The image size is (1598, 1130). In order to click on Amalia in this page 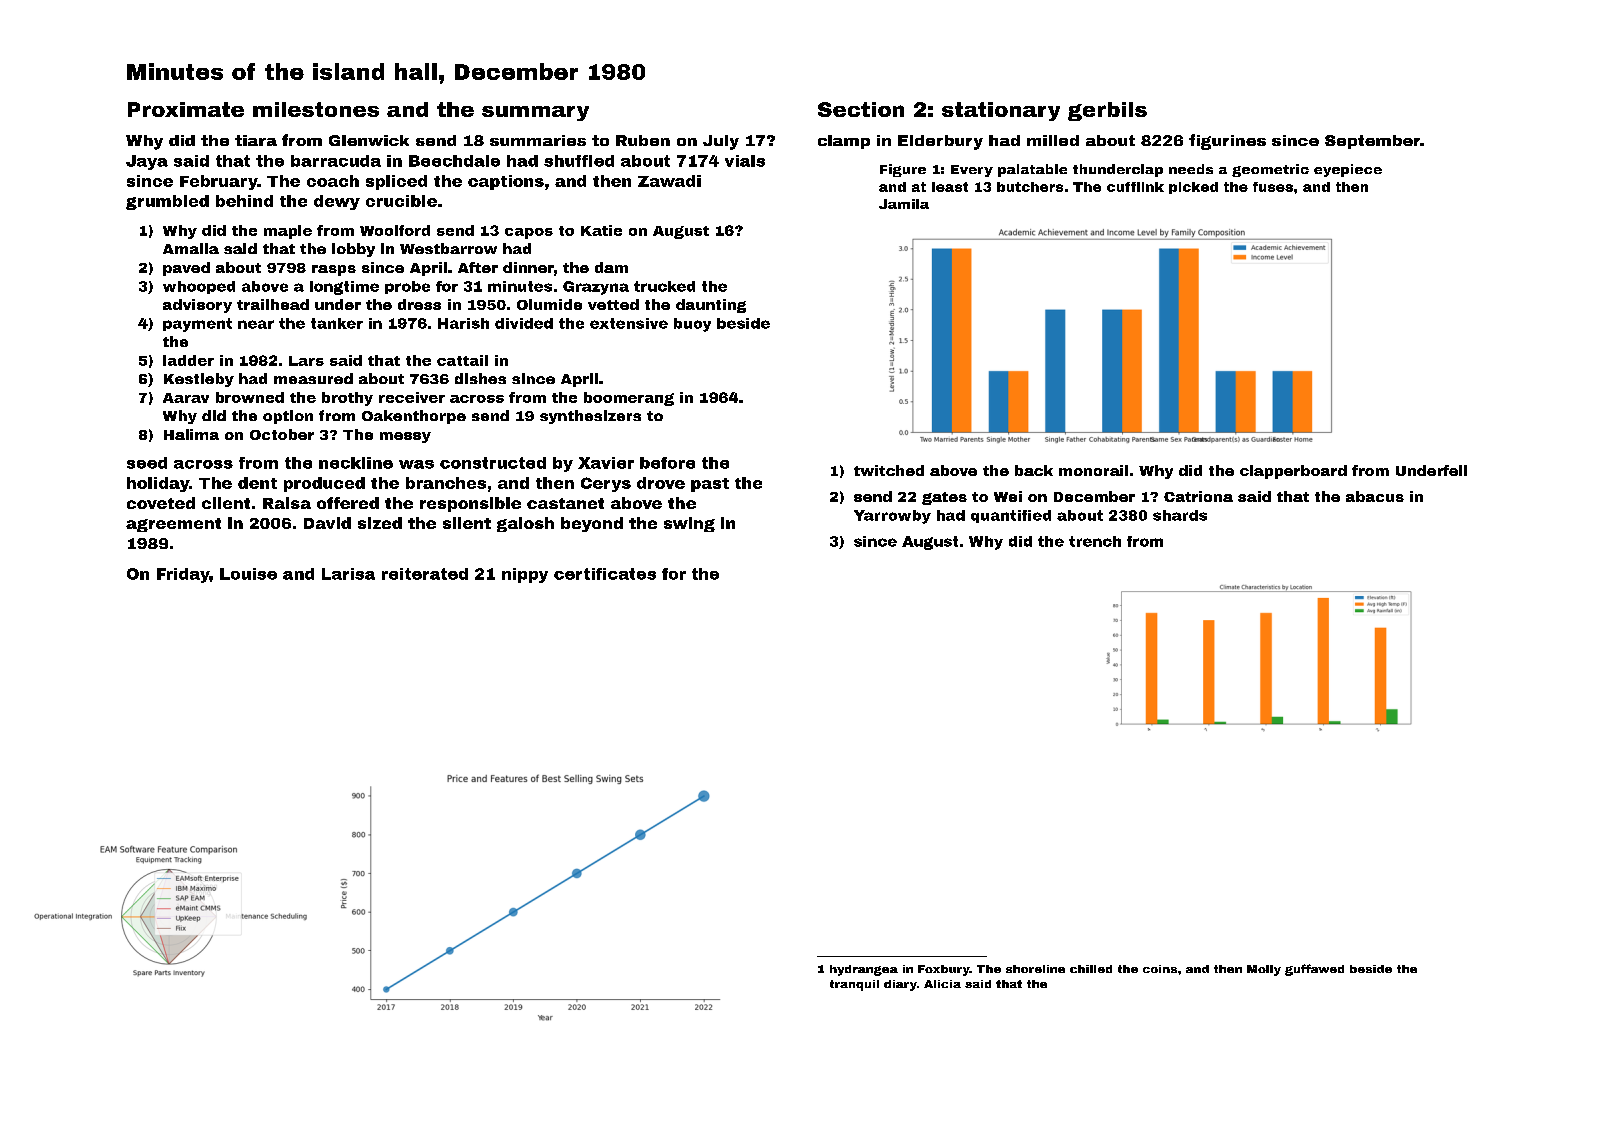, I will do `click(191, 248)`.
